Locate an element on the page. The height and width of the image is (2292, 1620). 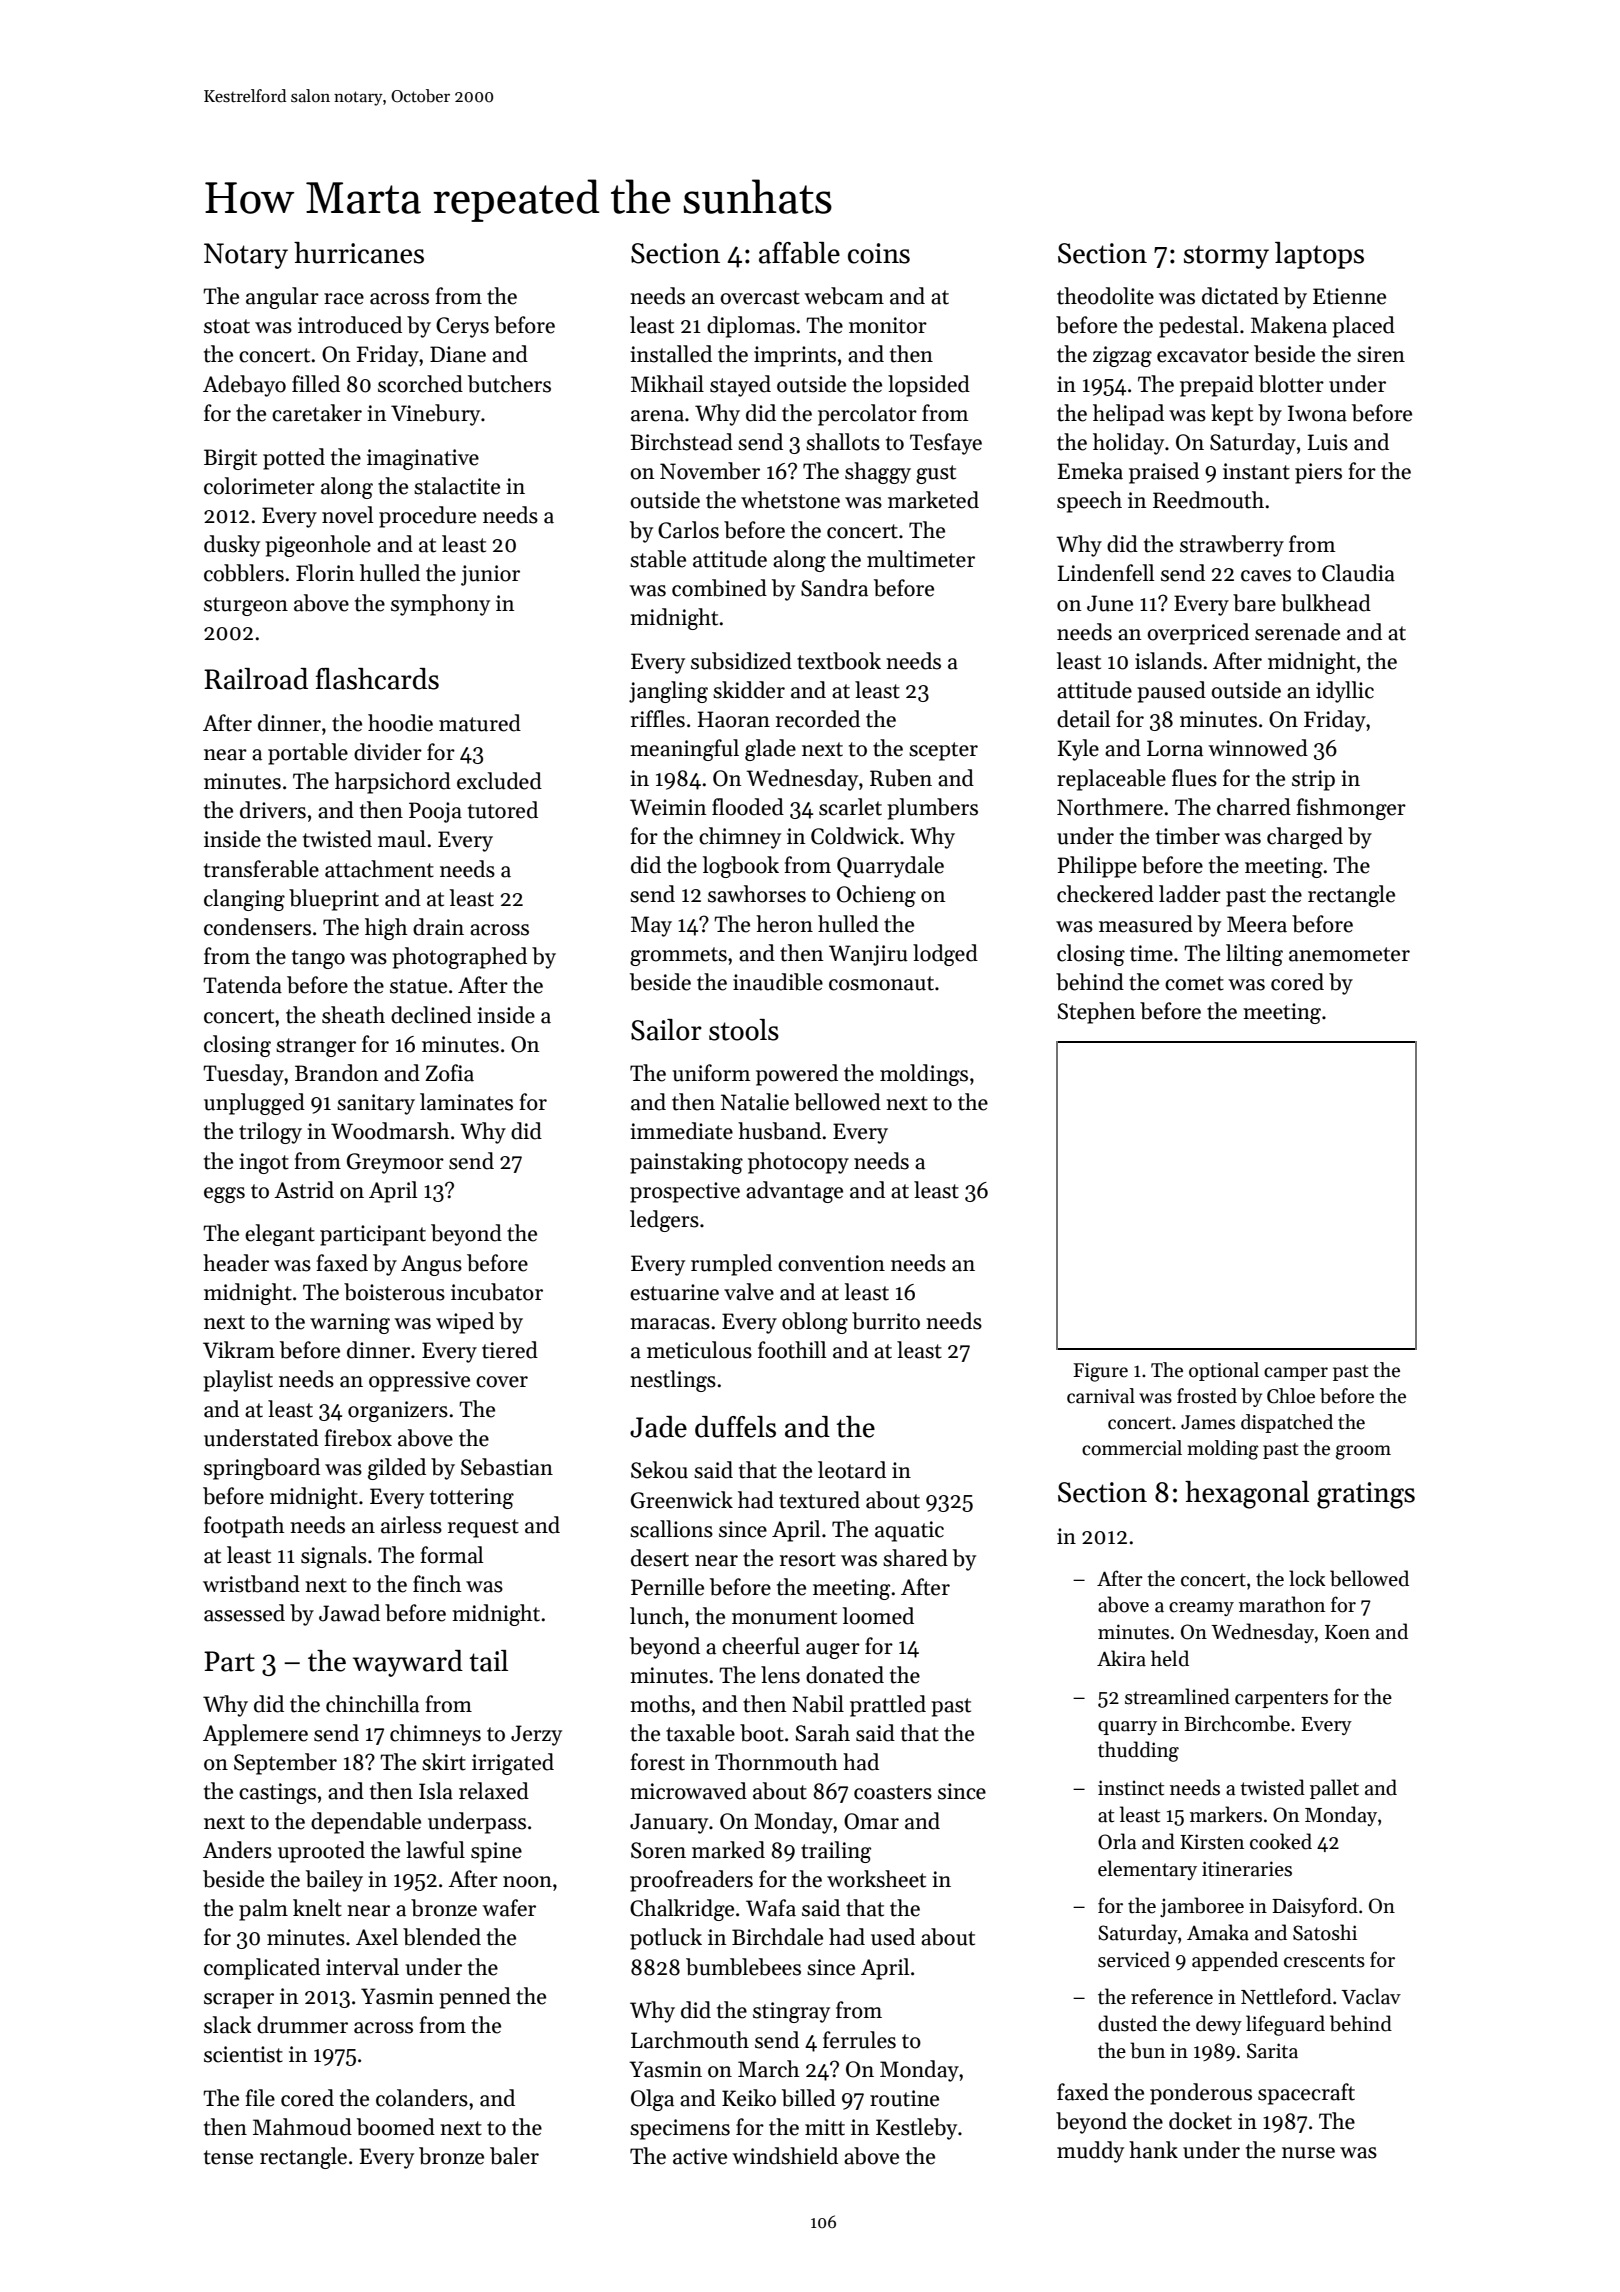
laptops is located at coordinates (1319, 255).
